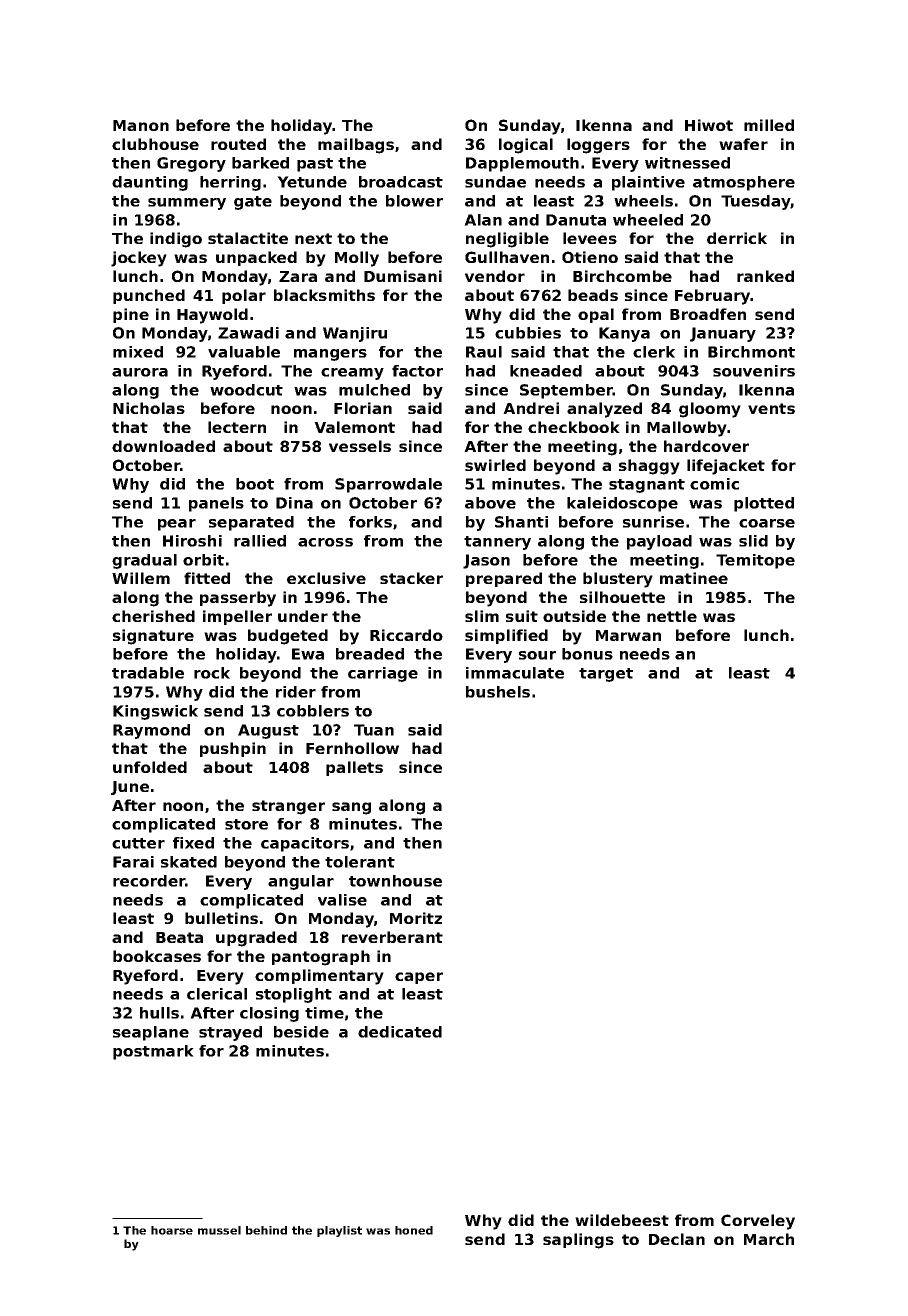  I want to click on March, so click(769, 1239).
